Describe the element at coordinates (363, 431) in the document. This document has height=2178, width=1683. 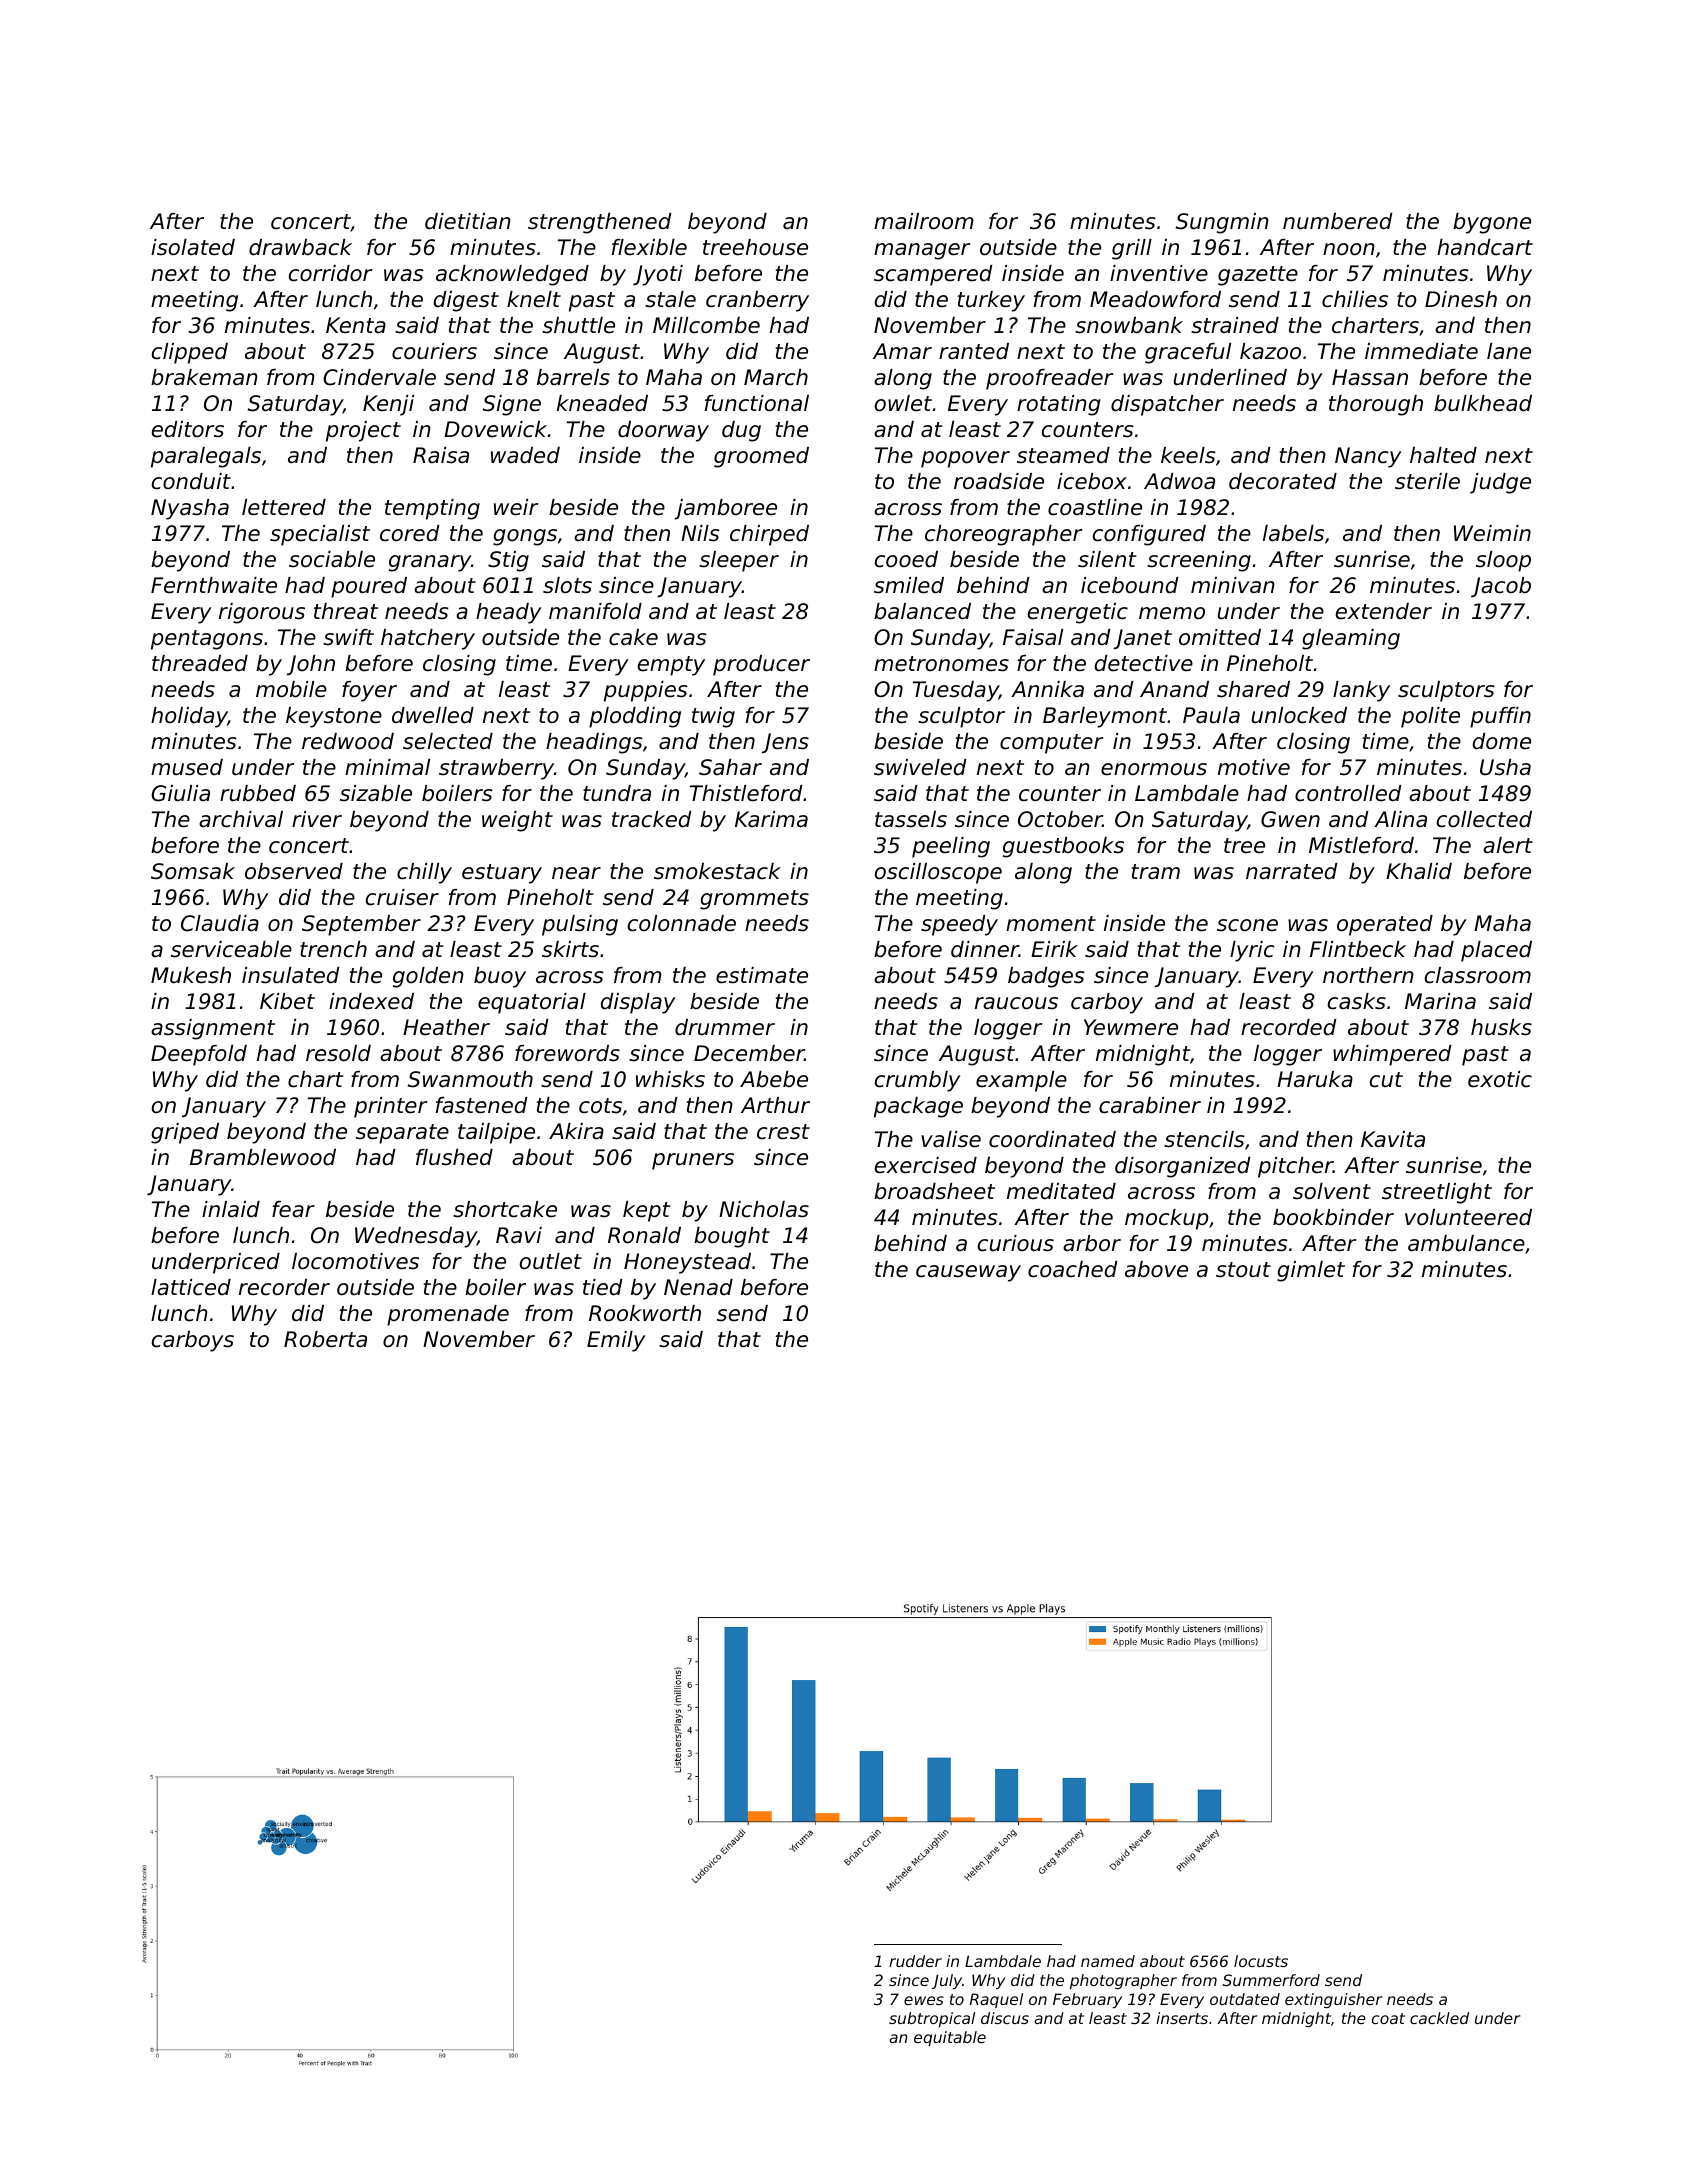
I see `project` at that location.
